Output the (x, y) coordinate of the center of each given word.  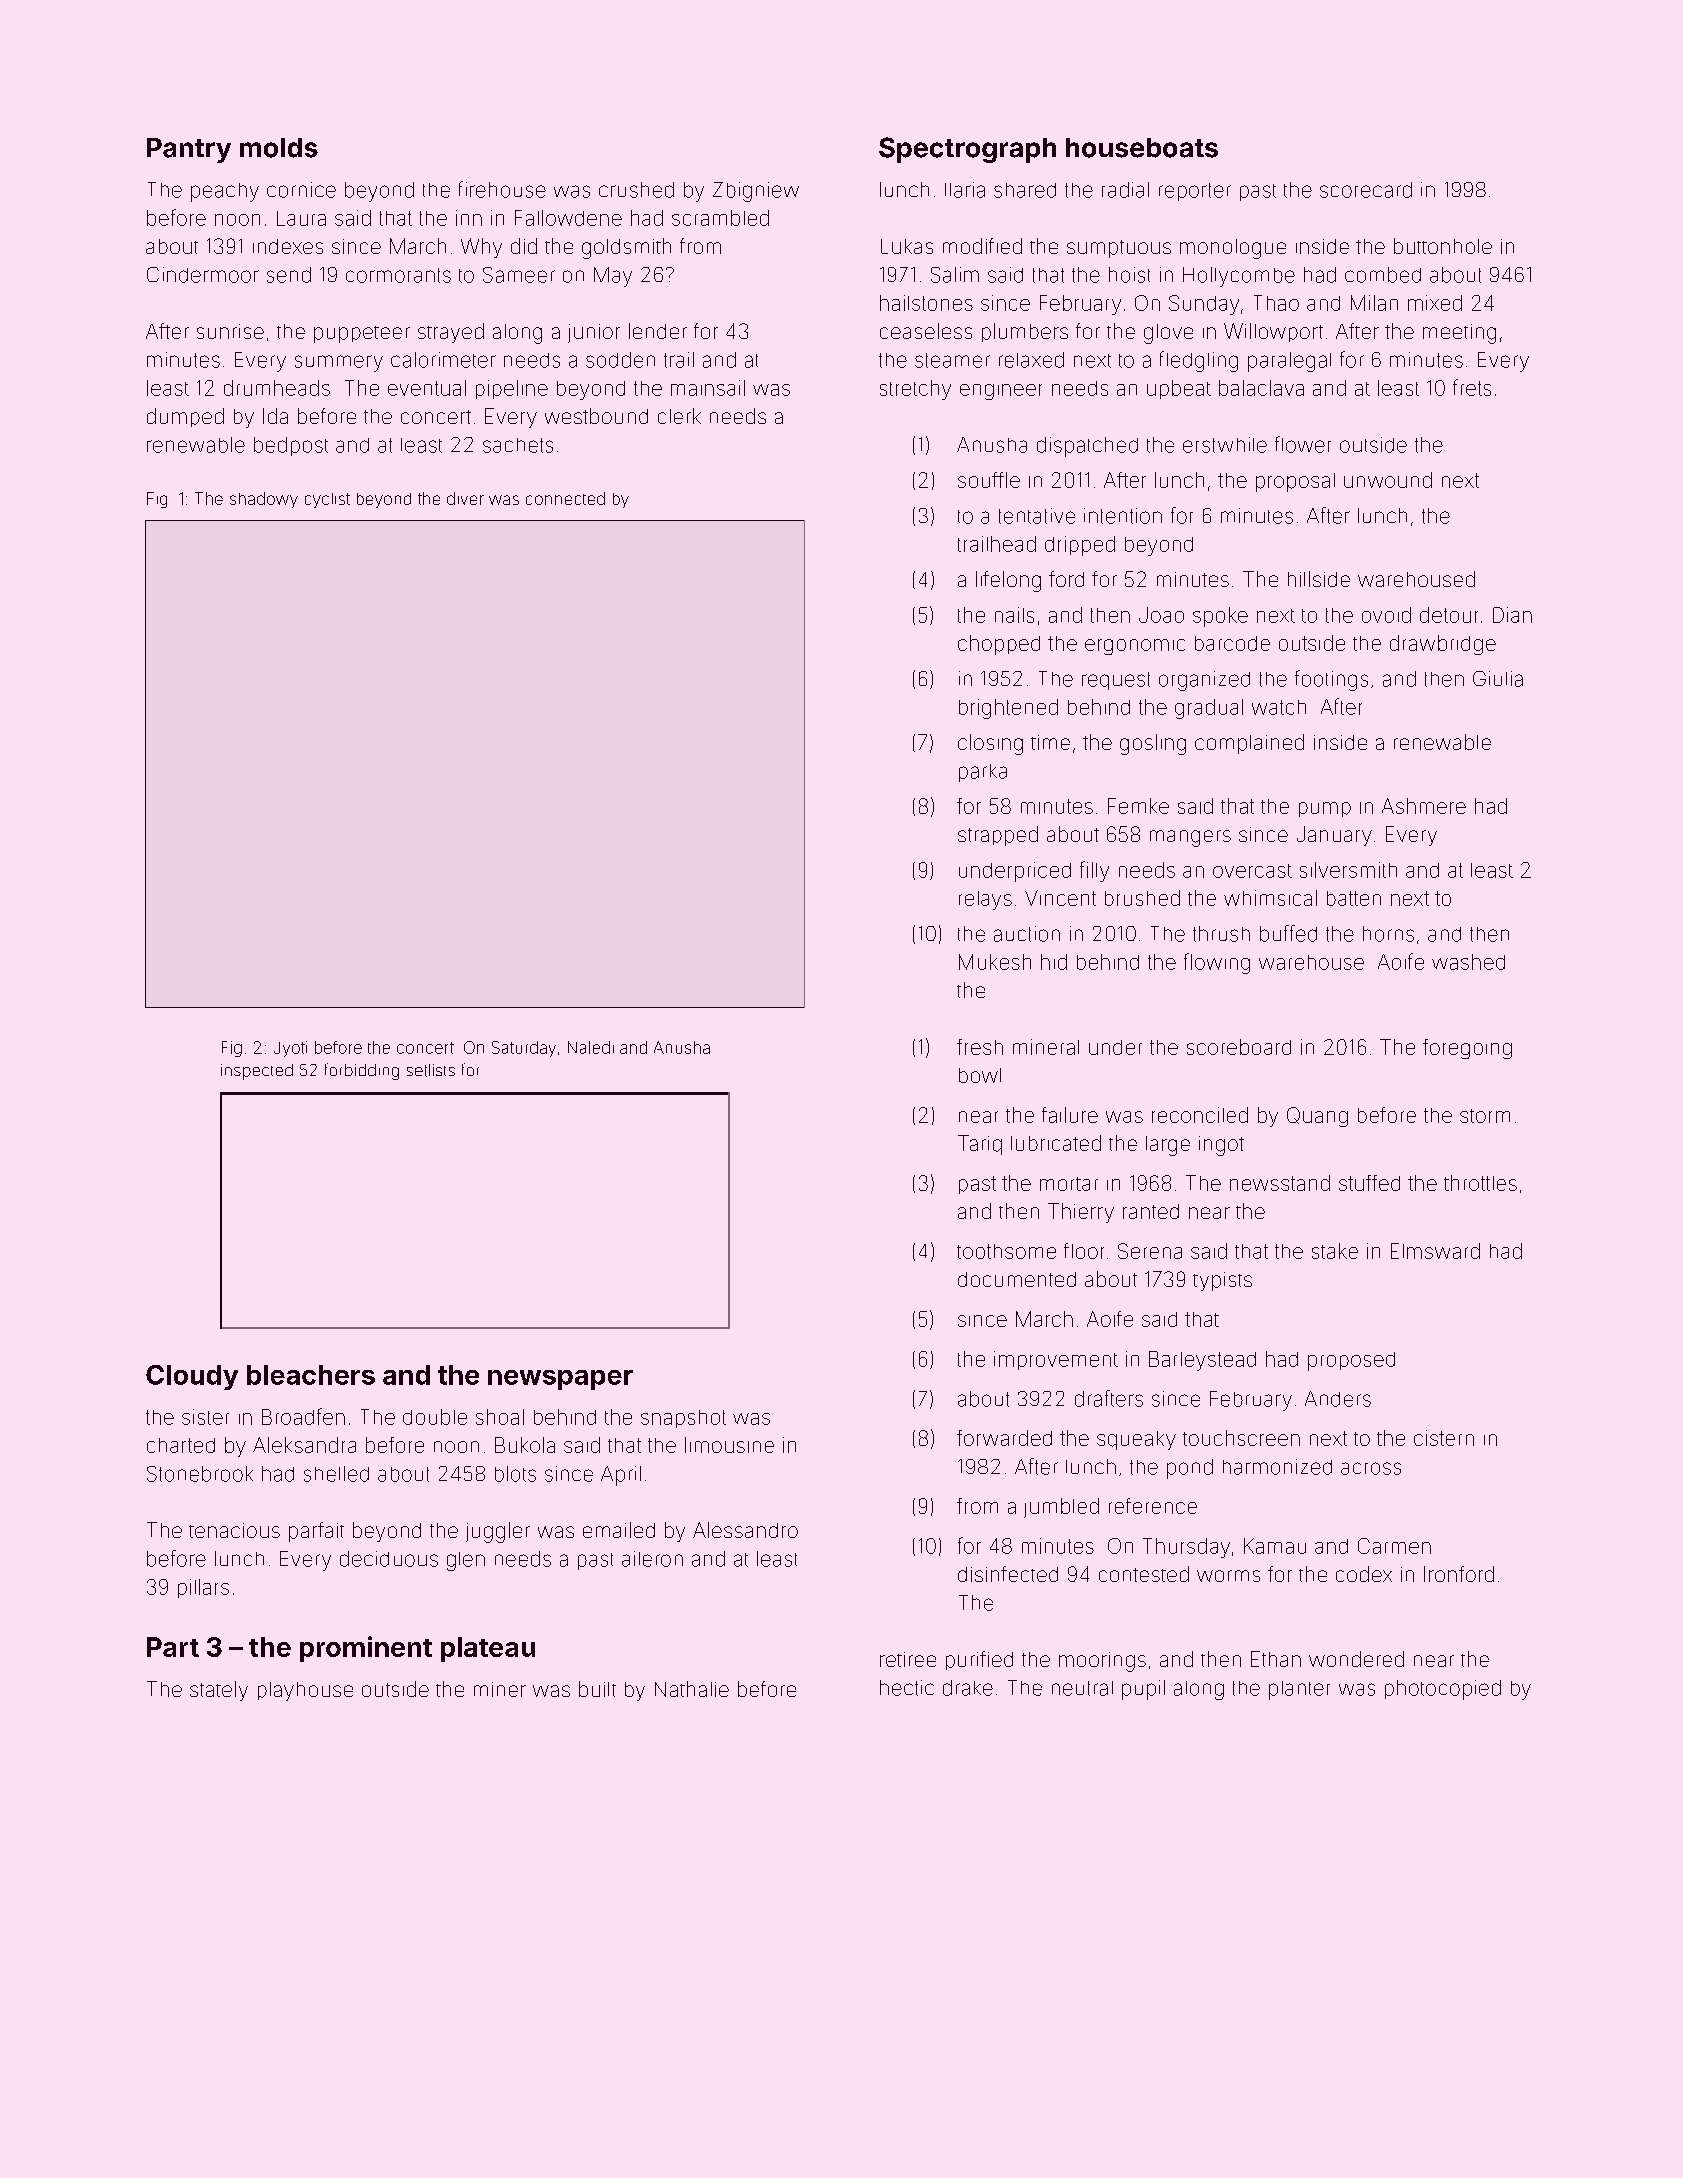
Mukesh (995, 962)
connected (565, 498)
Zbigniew (756, 192)
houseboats (1142, 148)
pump (1325, 809)
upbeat (1179, 389)
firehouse (502, 189)
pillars (203, 1588)
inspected (257, 1072)
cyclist (327, 500)
